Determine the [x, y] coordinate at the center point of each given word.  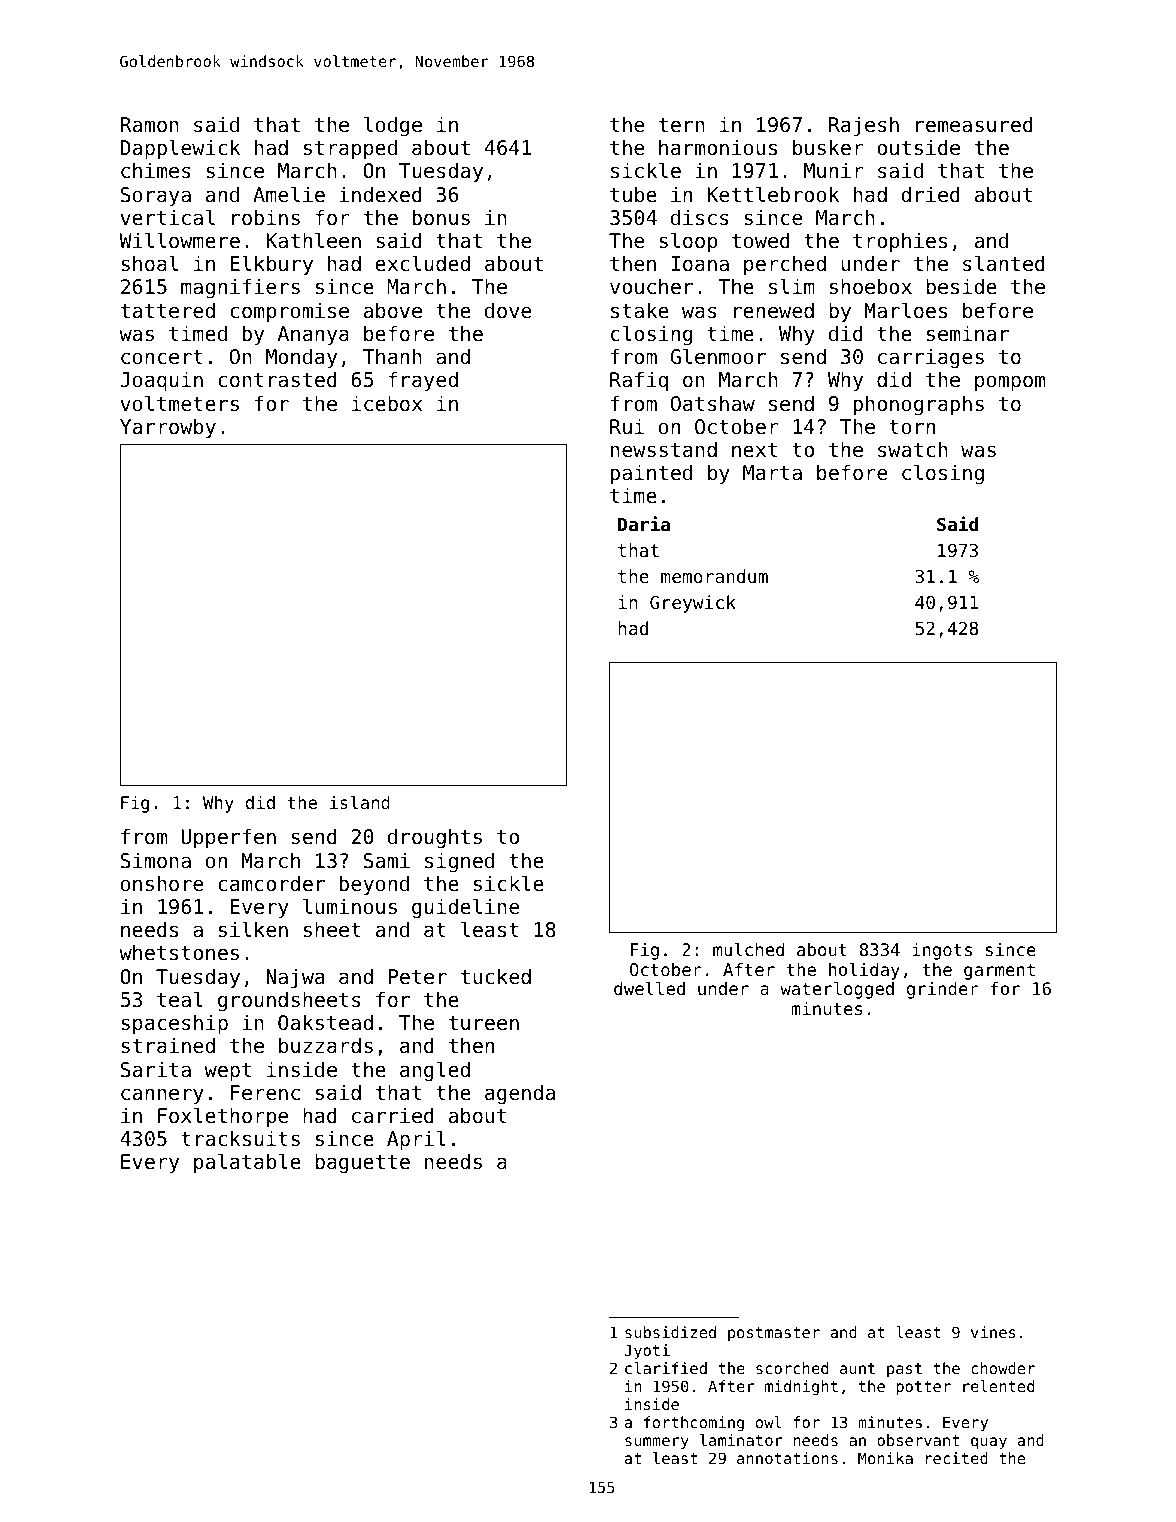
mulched [748, 949]
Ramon [150, 124]
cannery [162, 1096]
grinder [943, 990]
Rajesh [864, 126]
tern [682, 125]
